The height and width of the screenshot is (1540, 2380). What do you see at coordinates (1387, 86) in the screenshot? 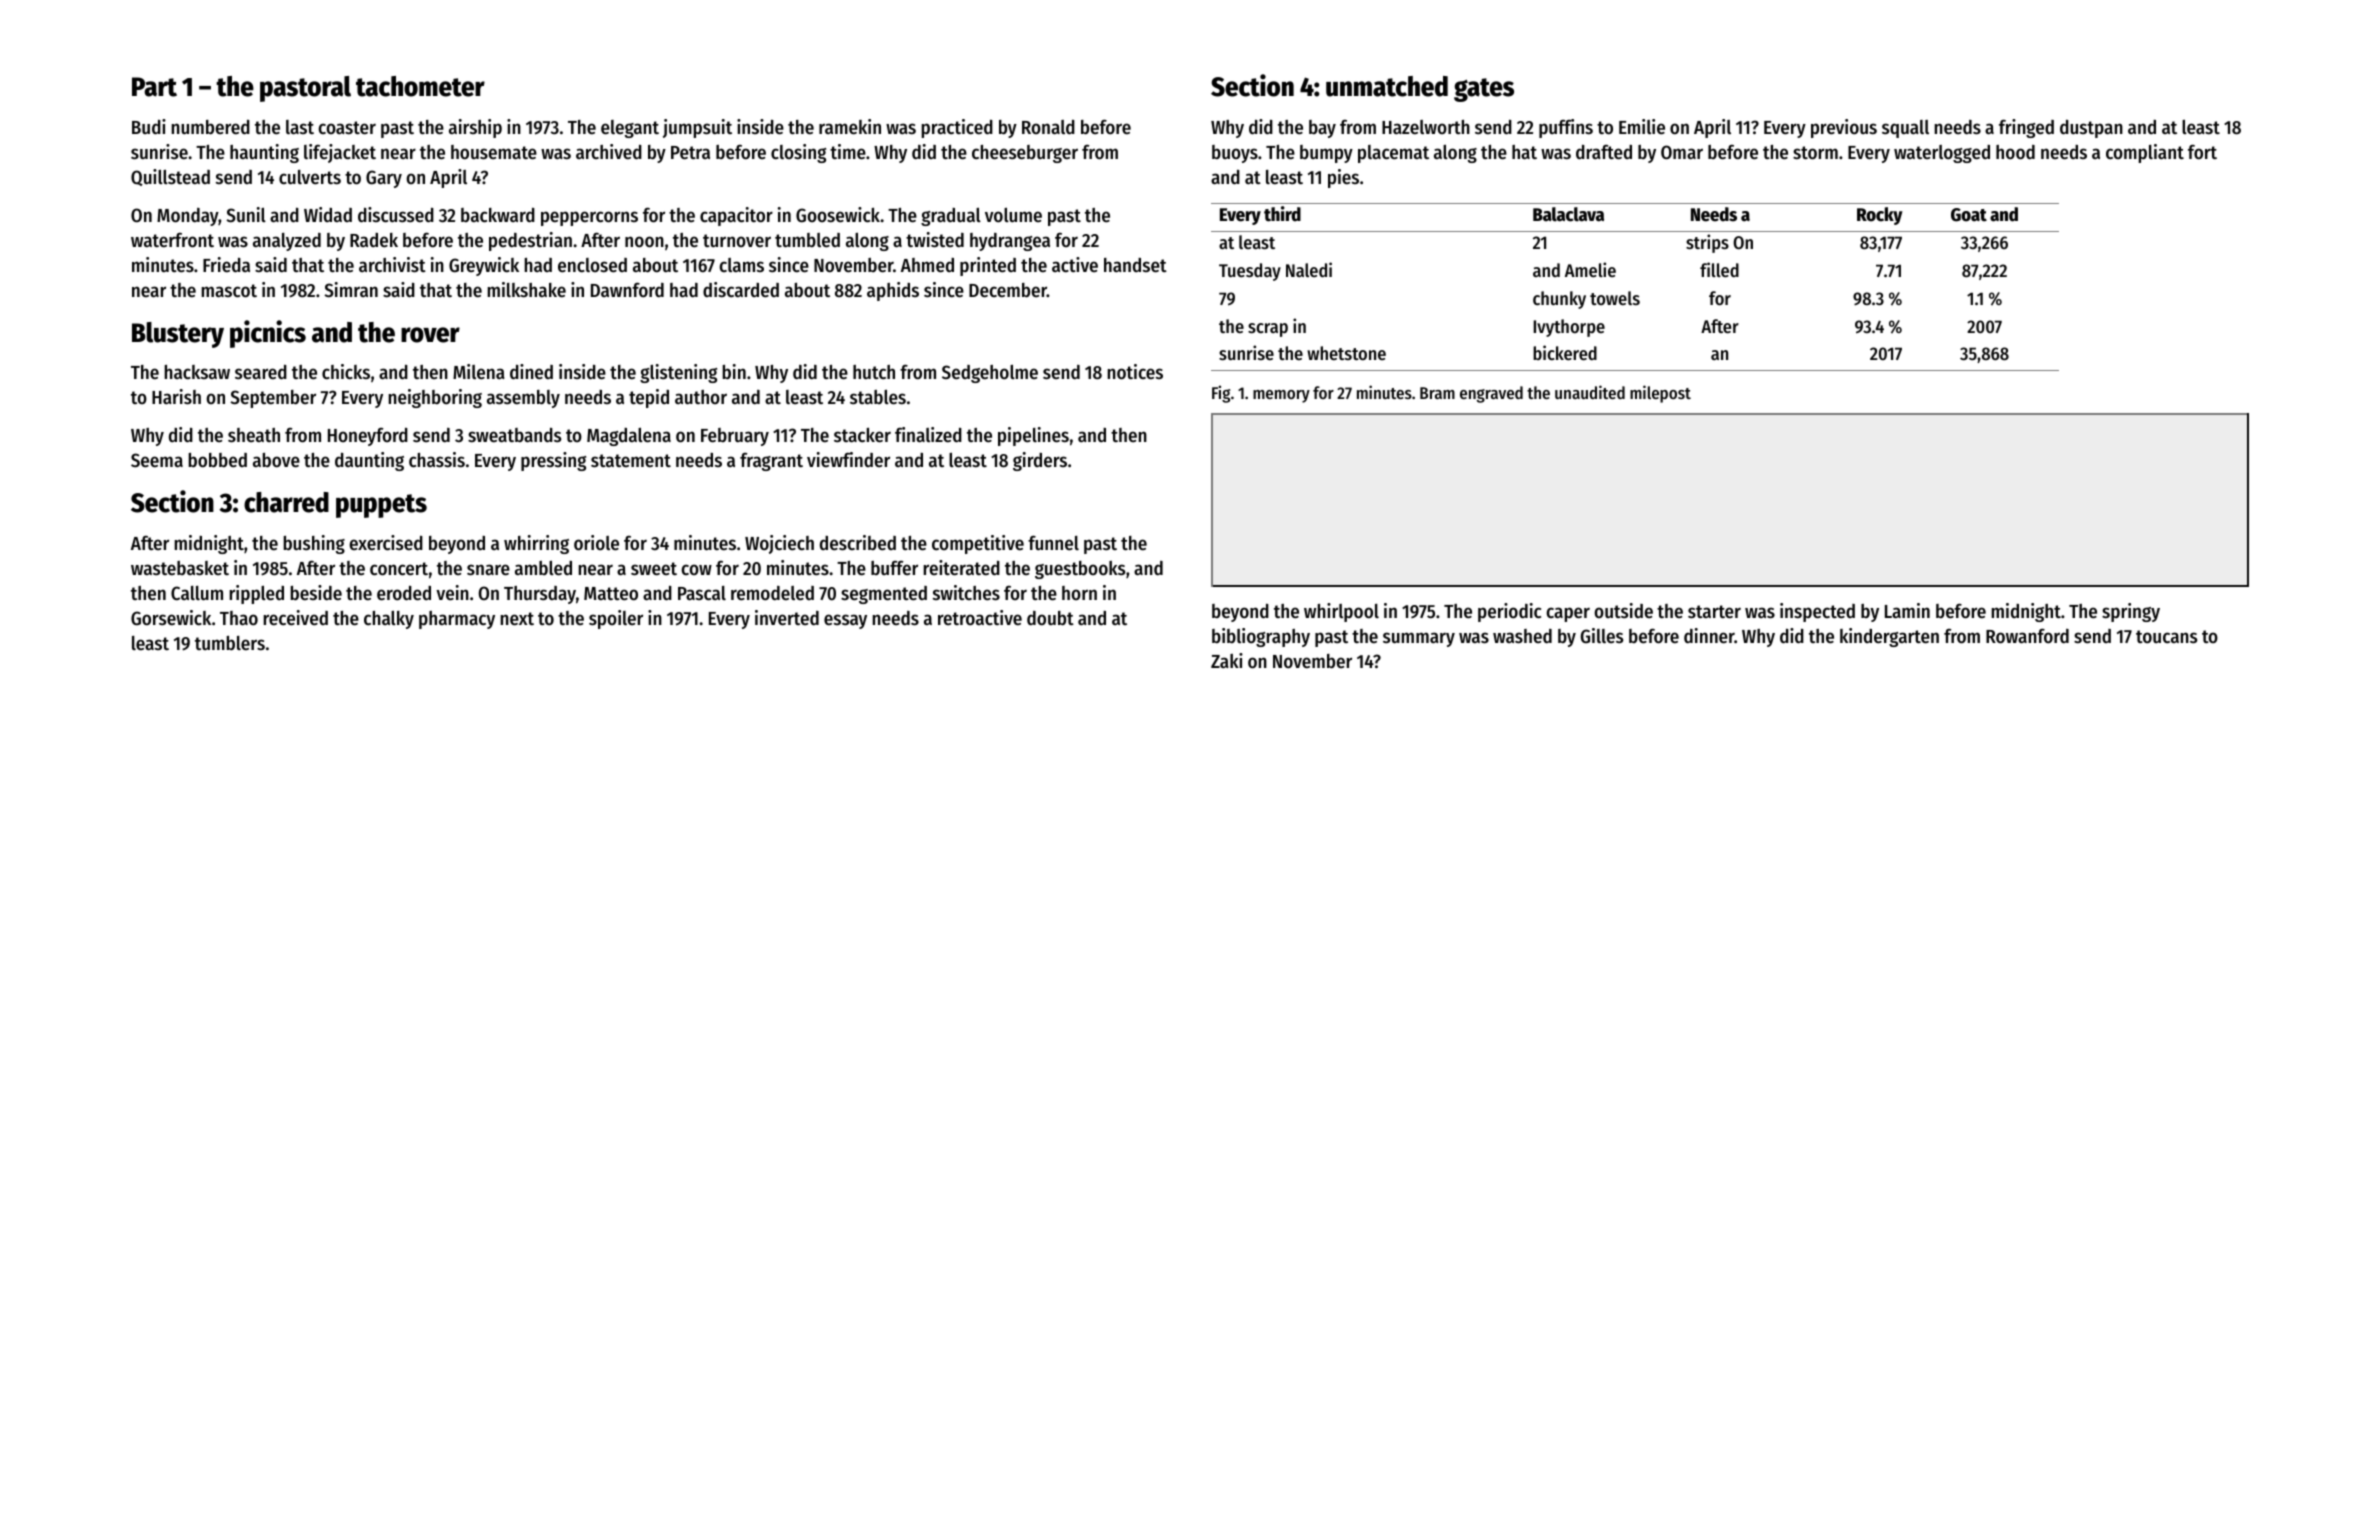
I see `unmatched` at bounding box center [1387, 86].
